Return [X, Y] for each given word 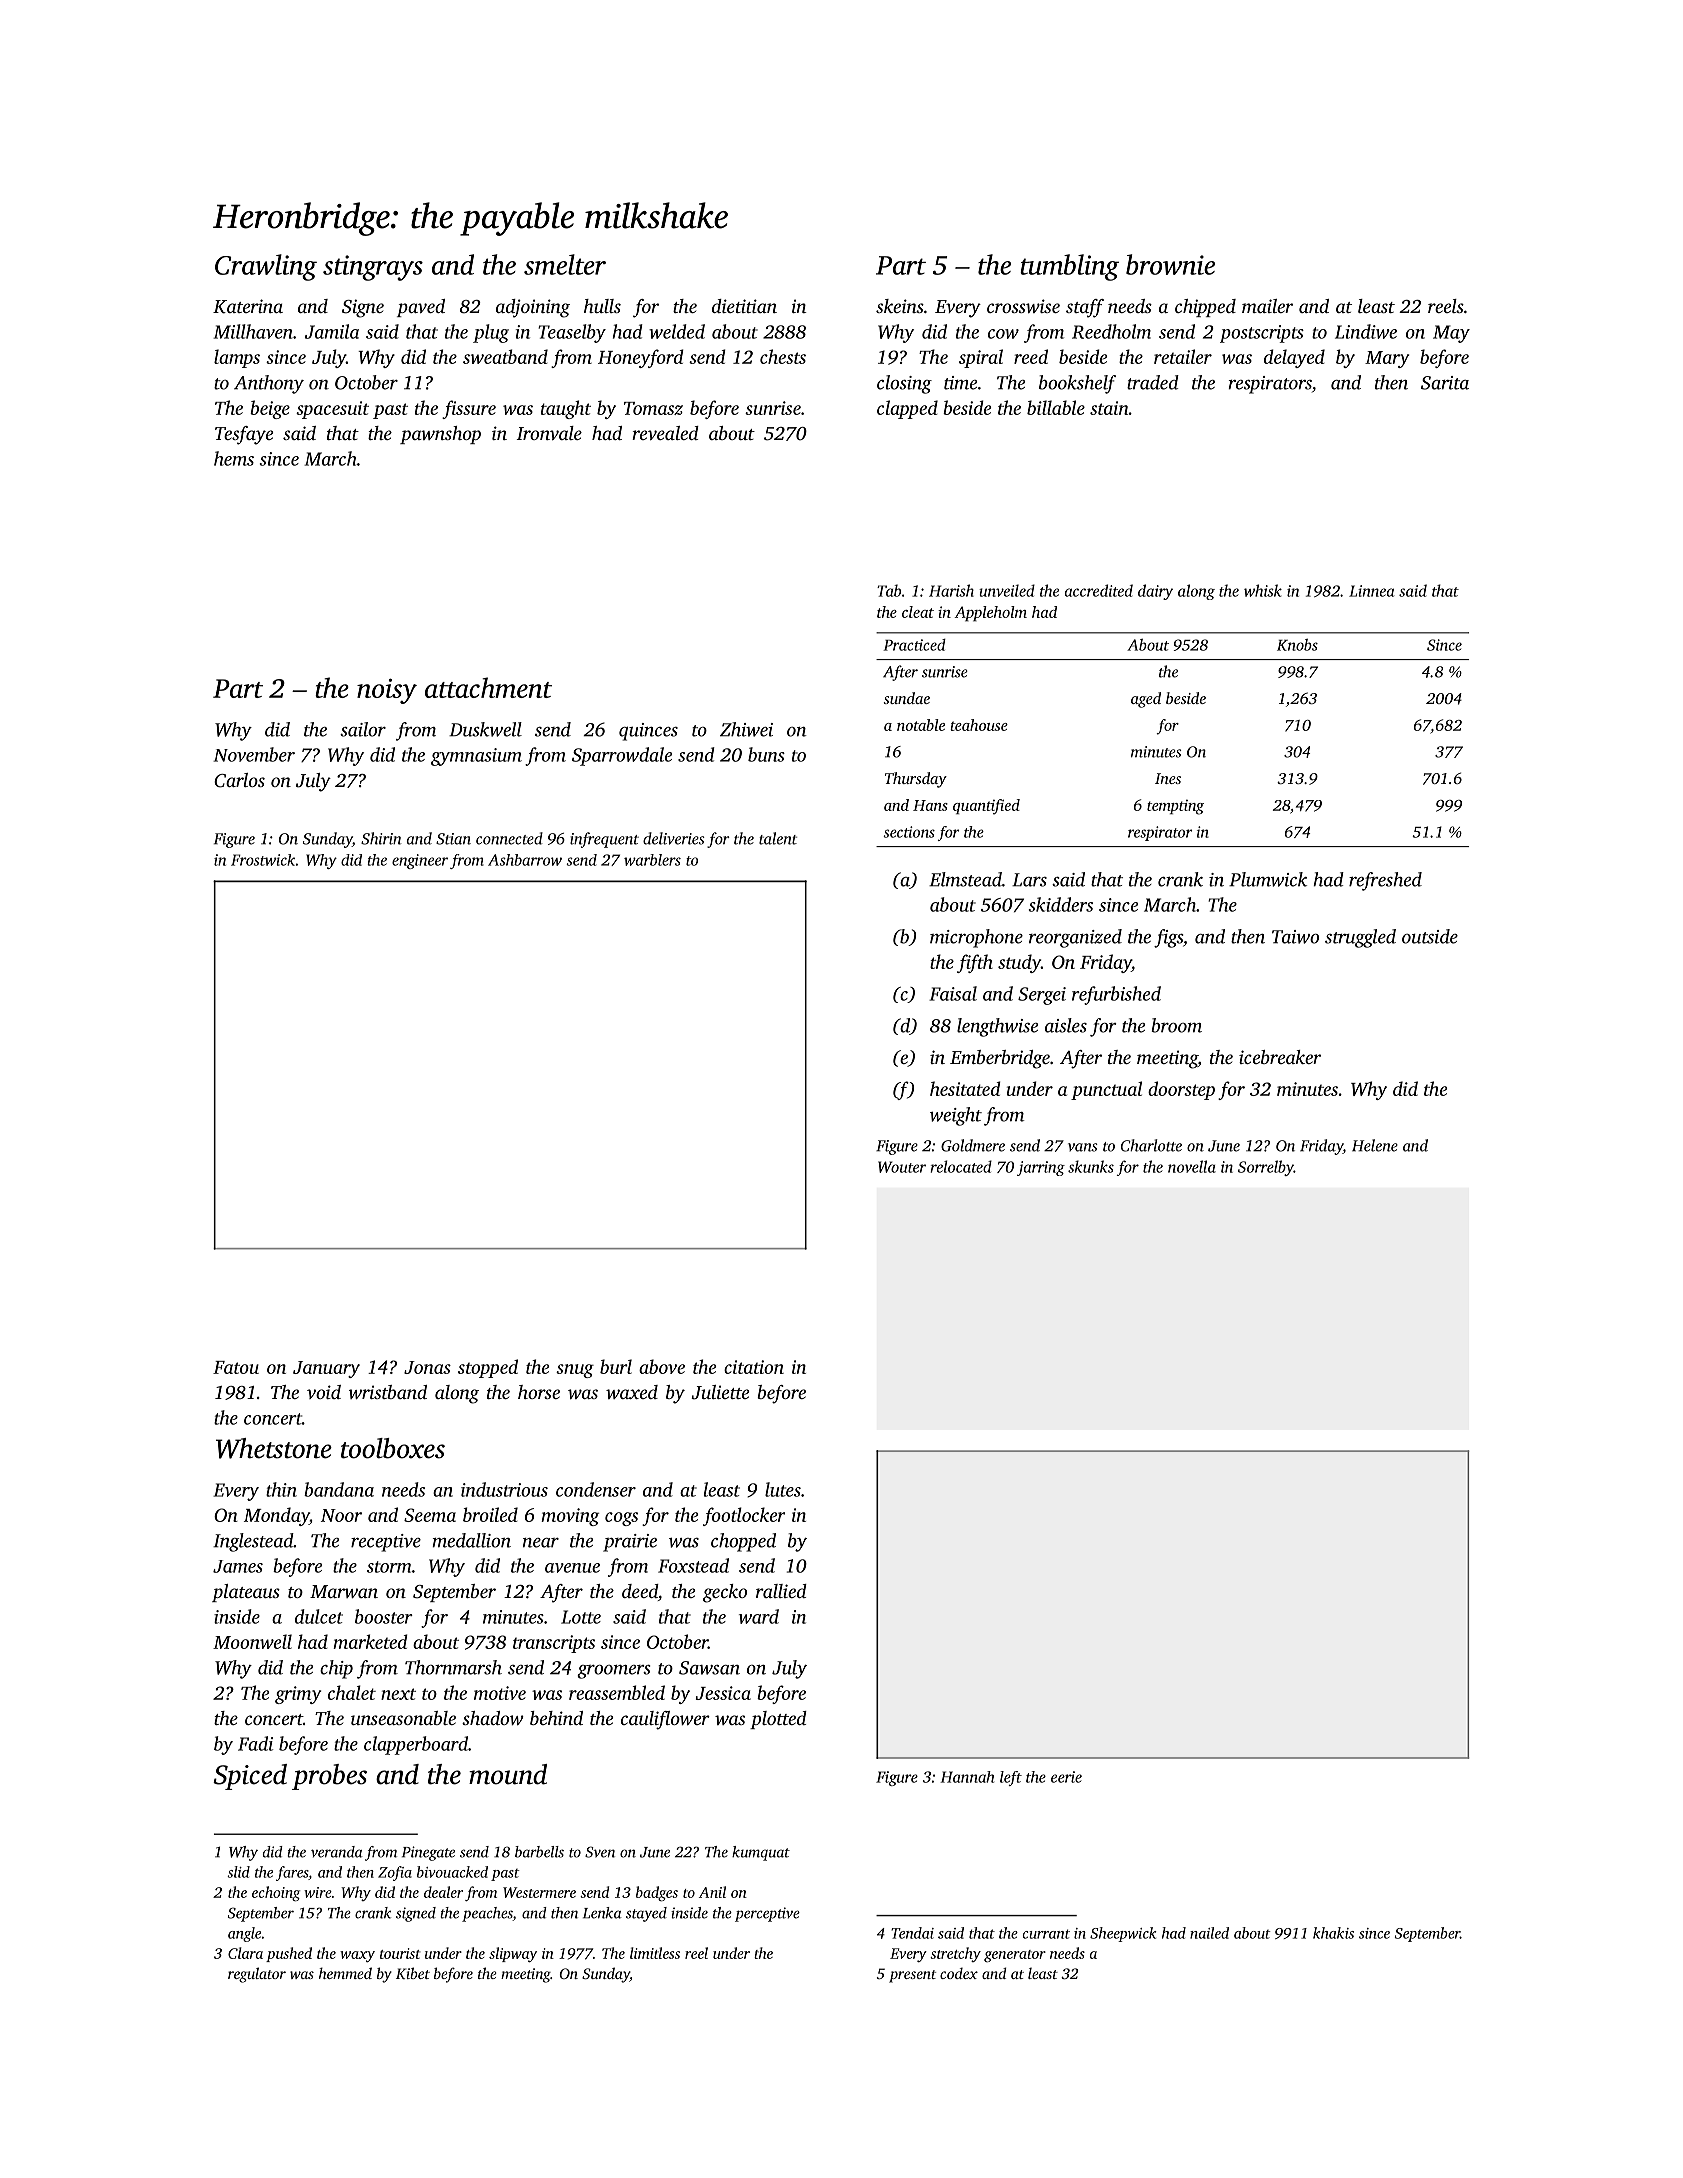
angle [244, 1934]
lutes [783, 1489]
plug [491, 333]
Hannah [967, 1777]
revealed [665, 433]
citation [754, 1367]
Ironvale [549, 433]
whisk [1263, 590]
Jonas [427, 1367]
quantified [986, 807]
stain [1109, 408]
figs [1168, 938]
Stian [453, 839]
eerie [1066, 1777]
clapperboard [416, 1745]
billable [1056, 407]
